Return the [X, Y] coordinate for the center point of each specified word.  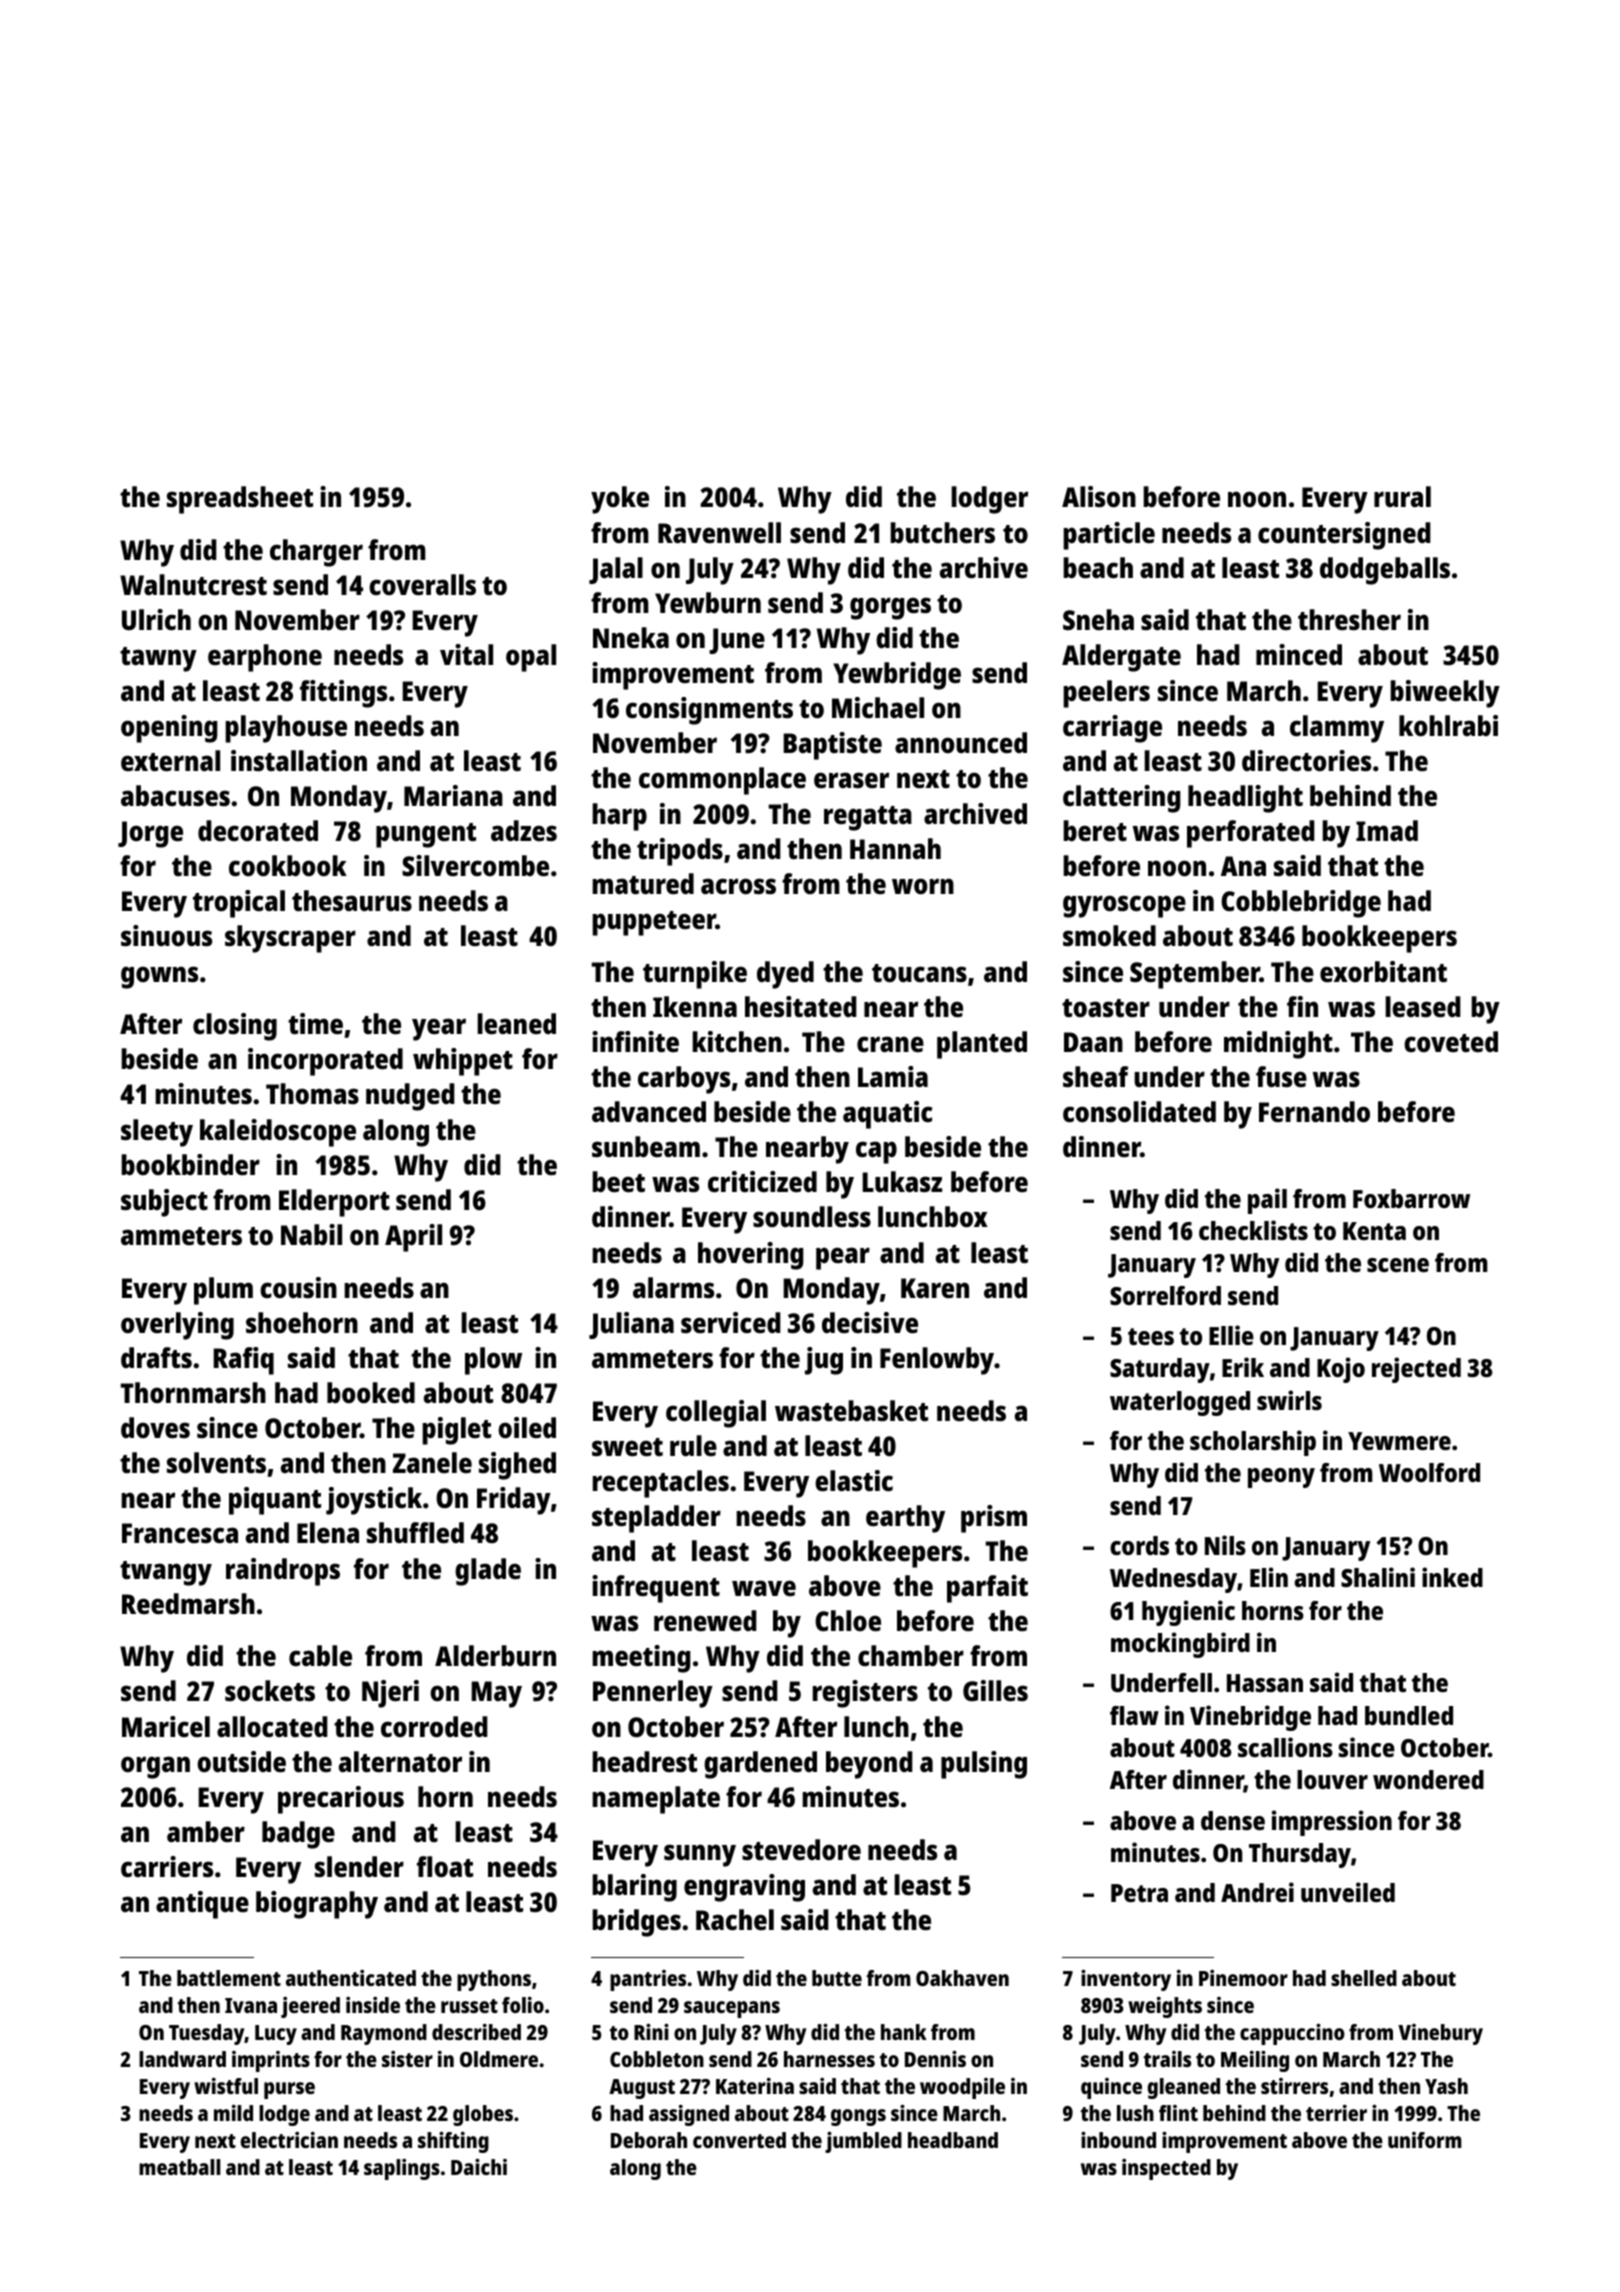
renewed [705, 1620]
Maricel [166, 1726]
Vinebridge [1250, 1718]
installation [299, 760]
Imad [1387, 830]
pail [1267, 1201]
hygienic [1188, 1613]
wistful [226, 2086]
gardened [760, 1765]
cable [320, 1656]
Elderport [334, 1203]
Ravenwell [719, 533]
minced [1299, 654]
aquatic [888, 1115]
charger [316, 553]
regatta [868, 818]
